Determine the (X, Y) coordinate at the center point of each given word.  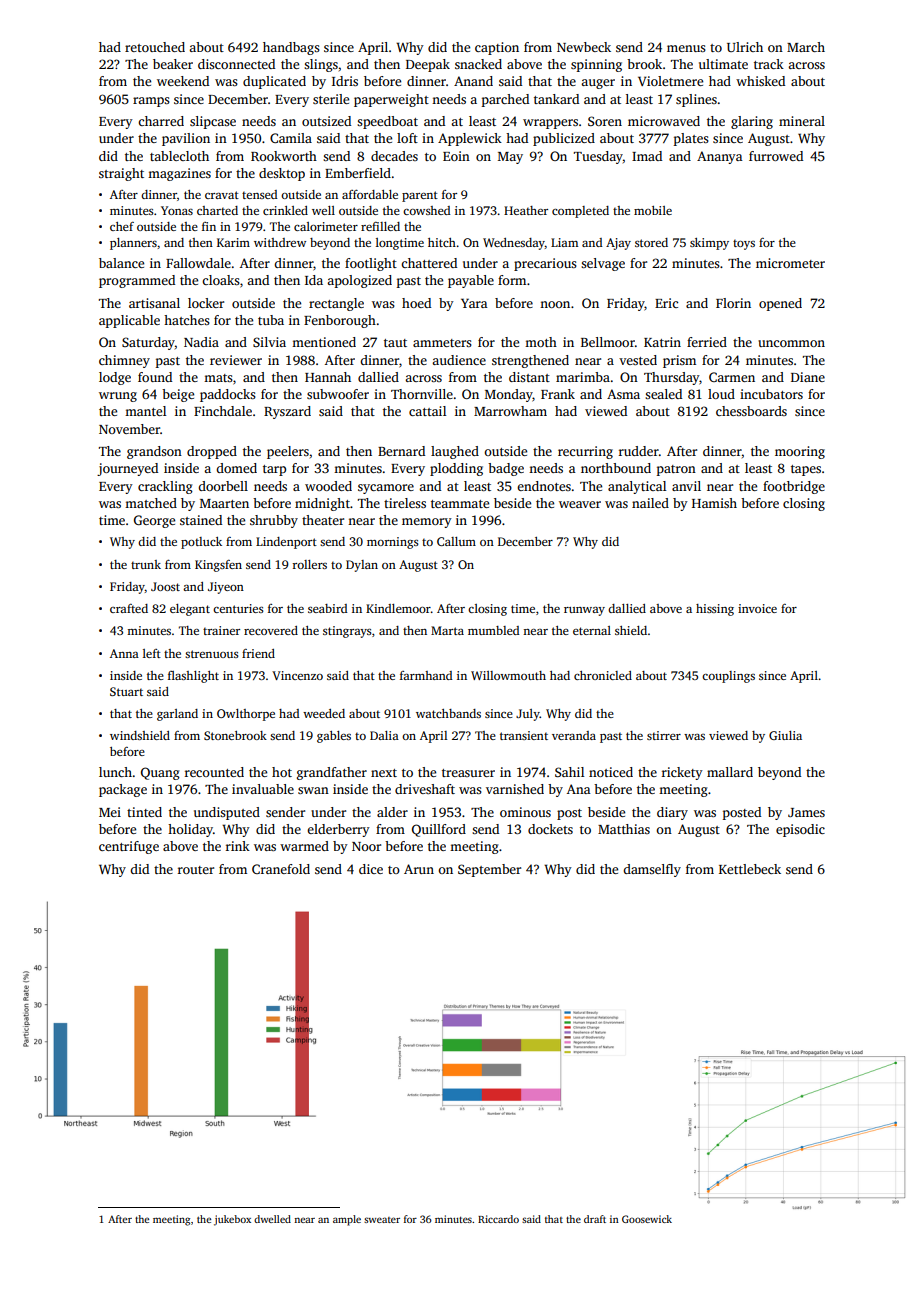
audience (459, 360)
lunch (115, 772)
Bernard (401, 451)
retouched (155, 47)
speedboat (387, 122)
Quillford (439, 830)
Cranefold (281, 869)
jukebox (232, 1220)
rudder (639, 451)
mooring (800, 452)
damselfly (652, 870)
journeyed (127, 469)
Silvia (269, 342)
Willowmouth (508, 675)
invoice (757, 608)
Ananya (720, 157)
